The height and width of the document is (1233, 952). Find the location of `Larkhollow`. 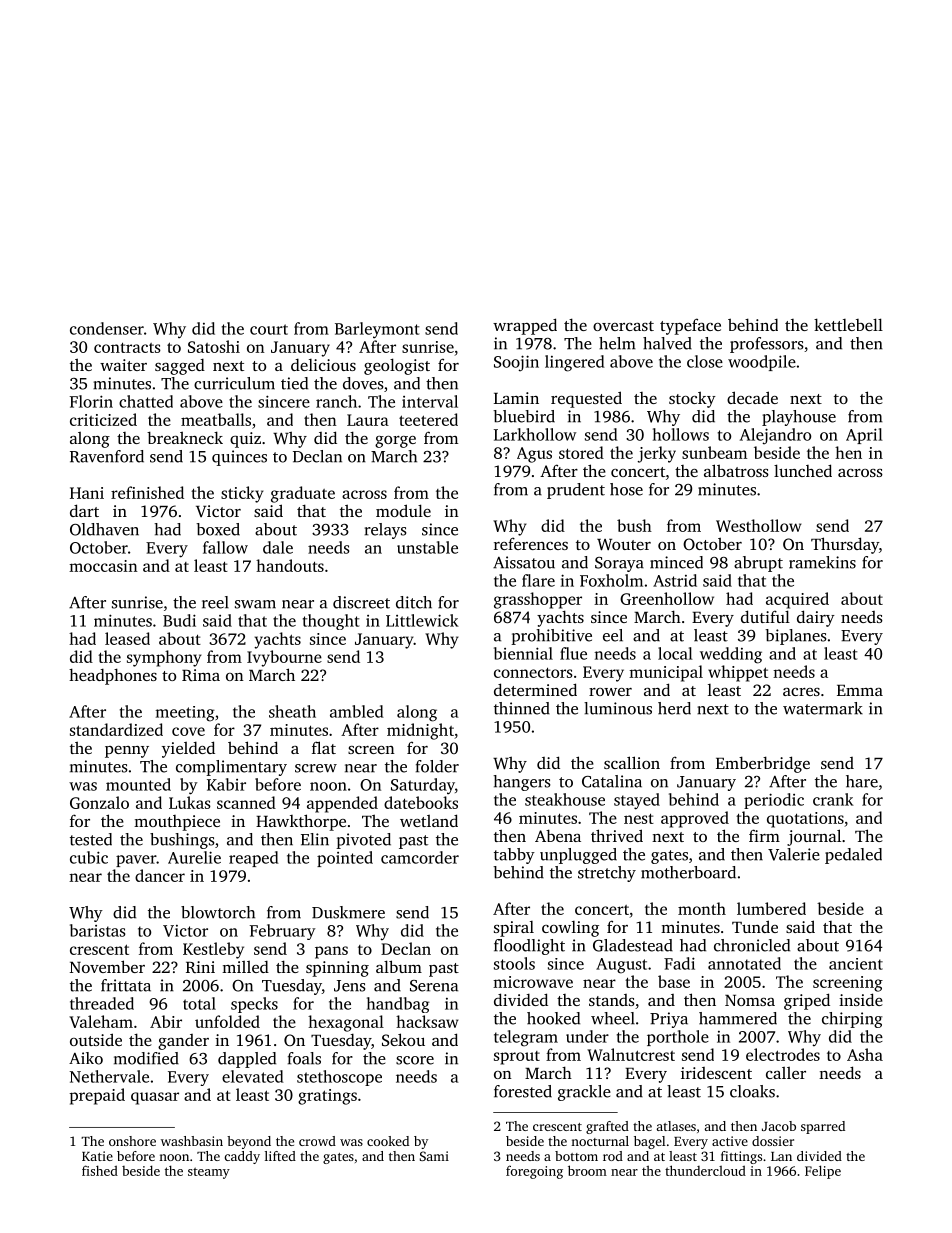

Larkhollow is located at coordinates (535, 434).
